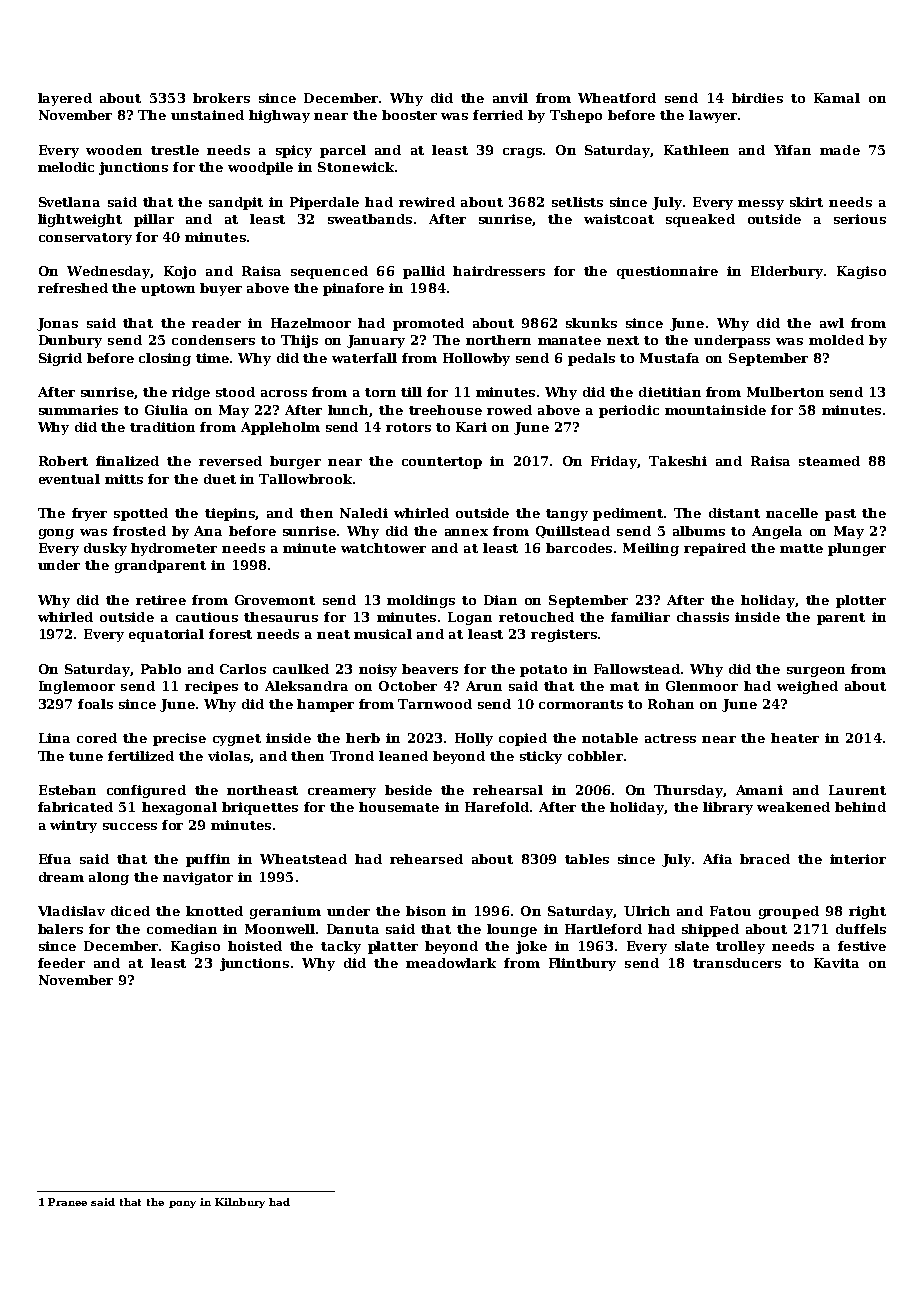 The width and height of the screenshot is (924, 1308). I want to click on Robert, so click(63, 461).
